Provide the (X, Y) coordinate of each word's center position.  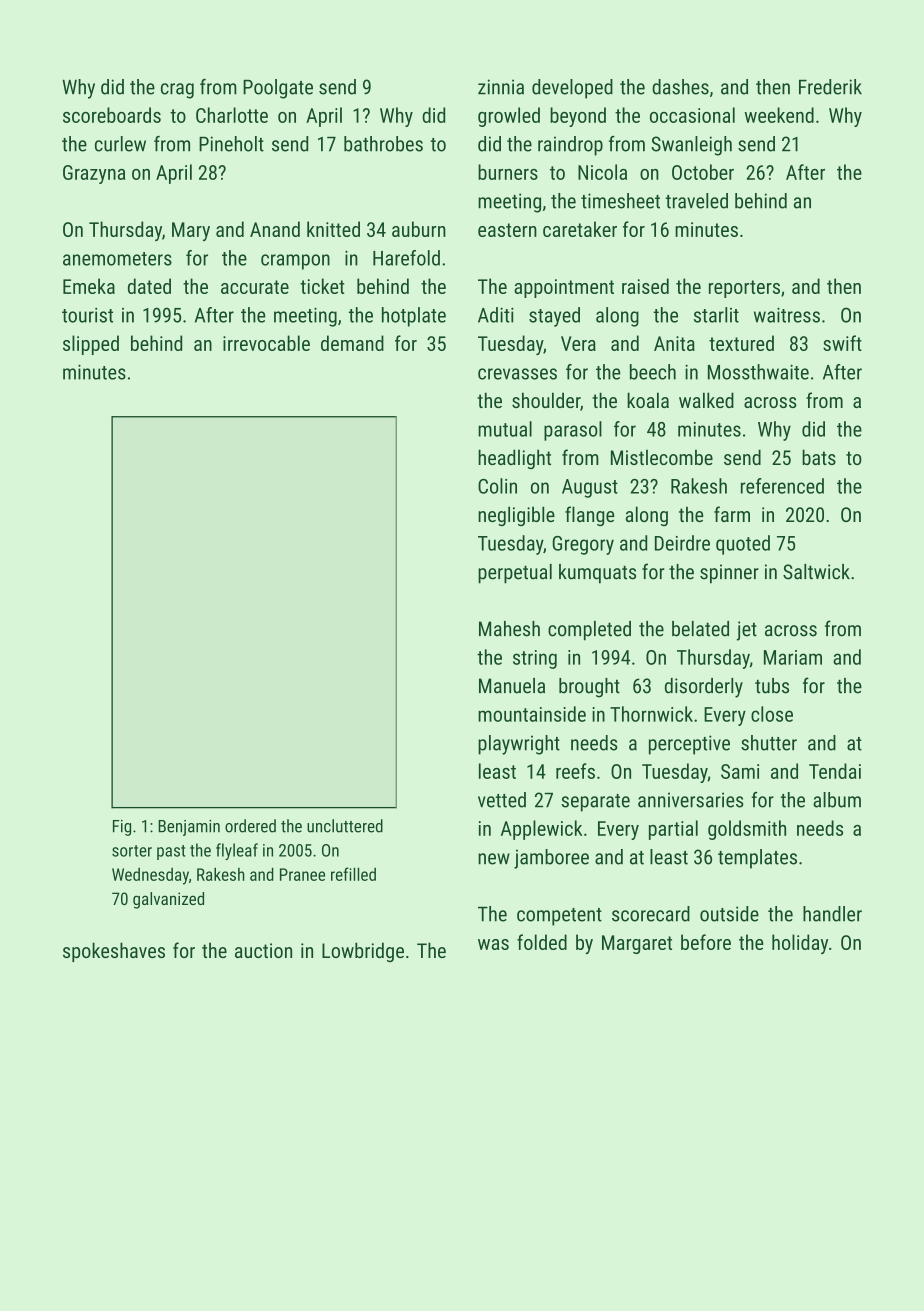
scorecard (651, 914)
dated (149, 286)
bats (819, 457)
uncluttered (345, 826)
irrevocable (266, 343)
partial (673, 830)
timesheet (620, 201)
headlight (514, 459)
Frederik (830, 87)
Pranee (302, 874)
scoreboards (112, 115)
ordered (250, 826)
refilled (353, 874)
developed (572, 89)
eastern (507, 230)
